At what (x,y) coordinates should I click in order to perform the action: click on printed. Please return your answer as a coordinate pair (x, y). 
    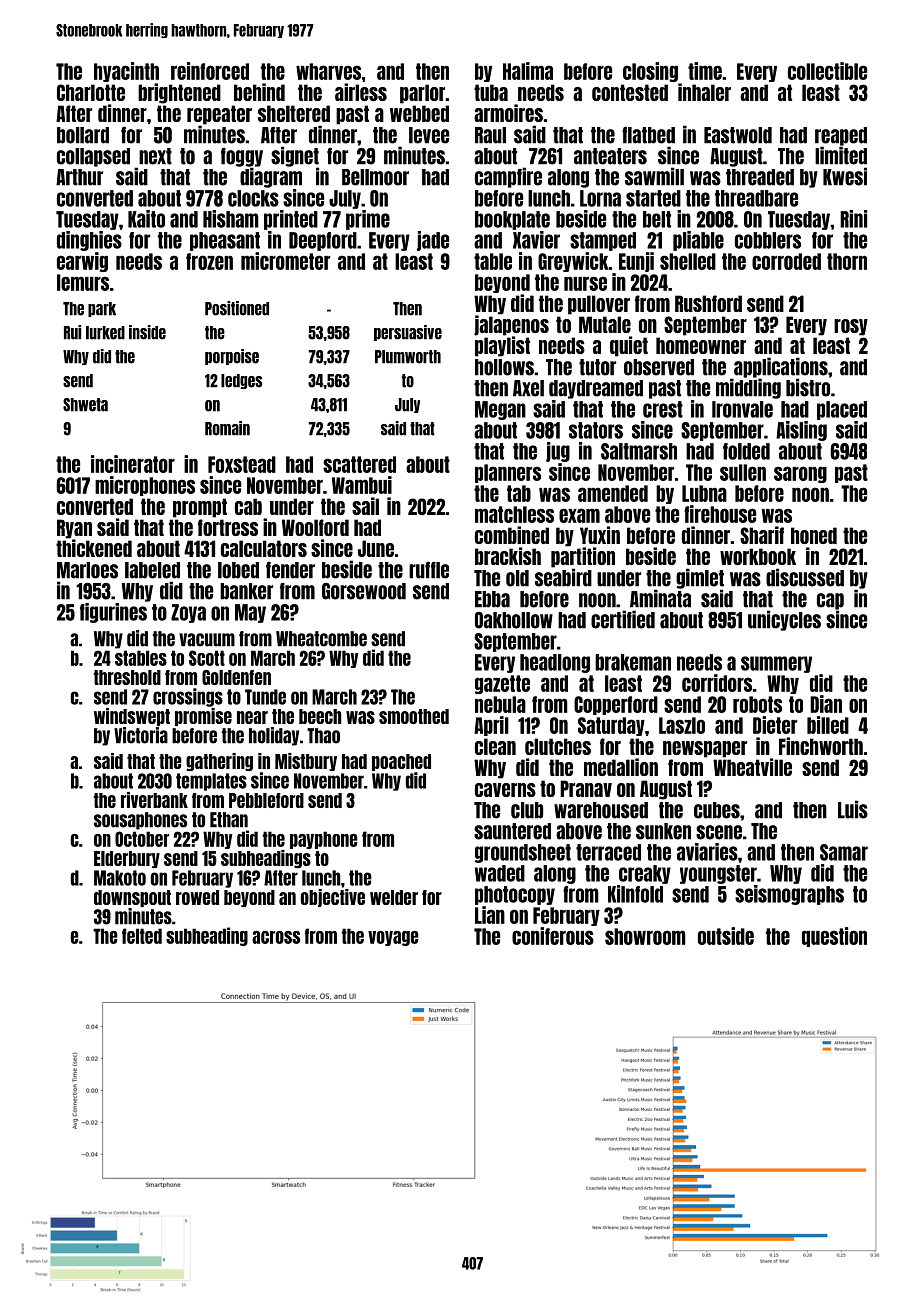
    Looking at the image, I should click on (291, 220).
